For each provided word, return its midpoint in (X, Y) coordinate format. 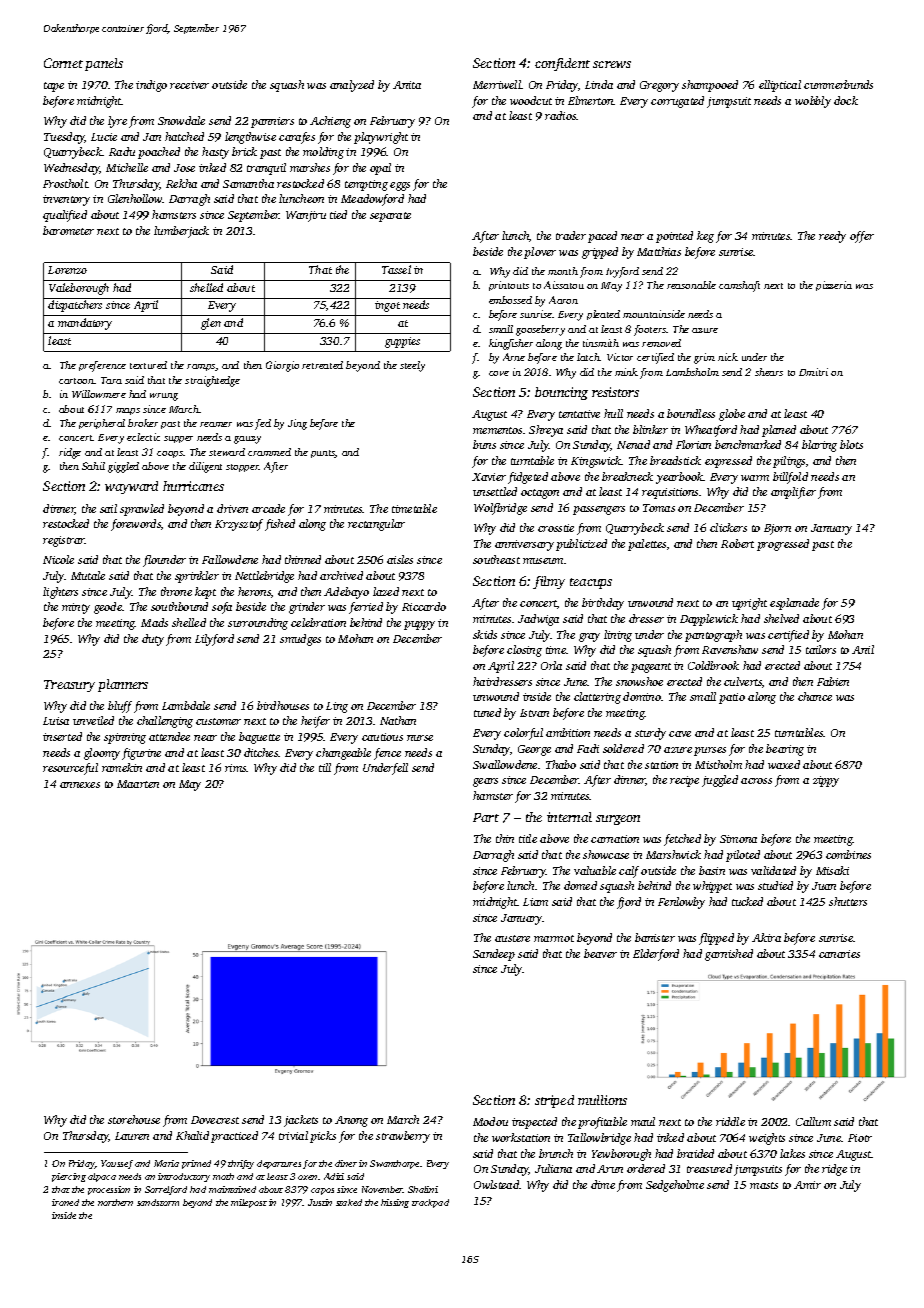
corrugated (677, 102)
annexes (80, 785)
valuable (595, 870)
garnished (729, 955)
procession (109, 1190)
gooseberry (540, 330)
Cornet (63, 63)
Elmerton (591, 100)
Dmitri (813, 372)
